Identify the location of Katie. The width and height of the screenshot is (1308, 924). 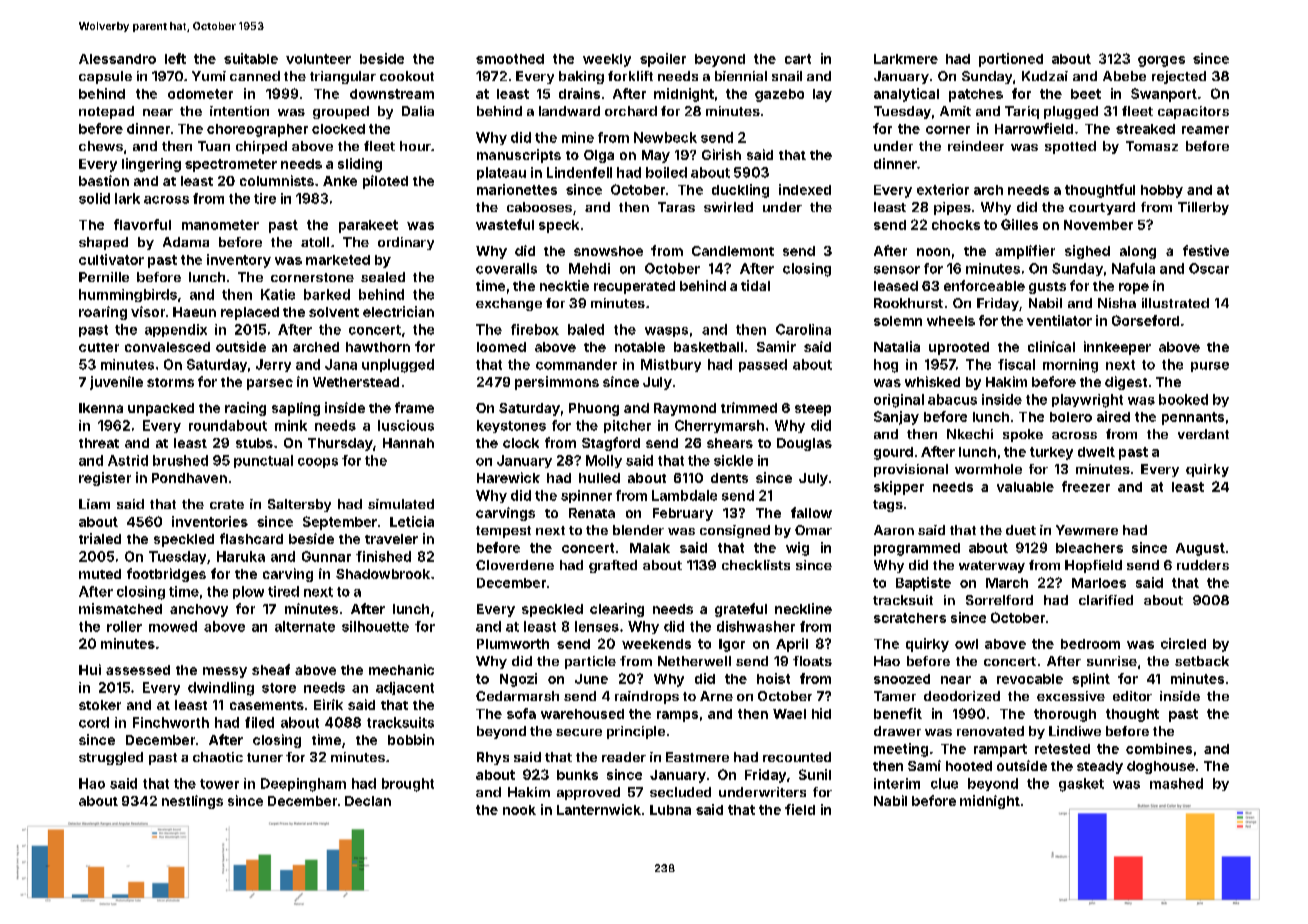
(278, 294).
